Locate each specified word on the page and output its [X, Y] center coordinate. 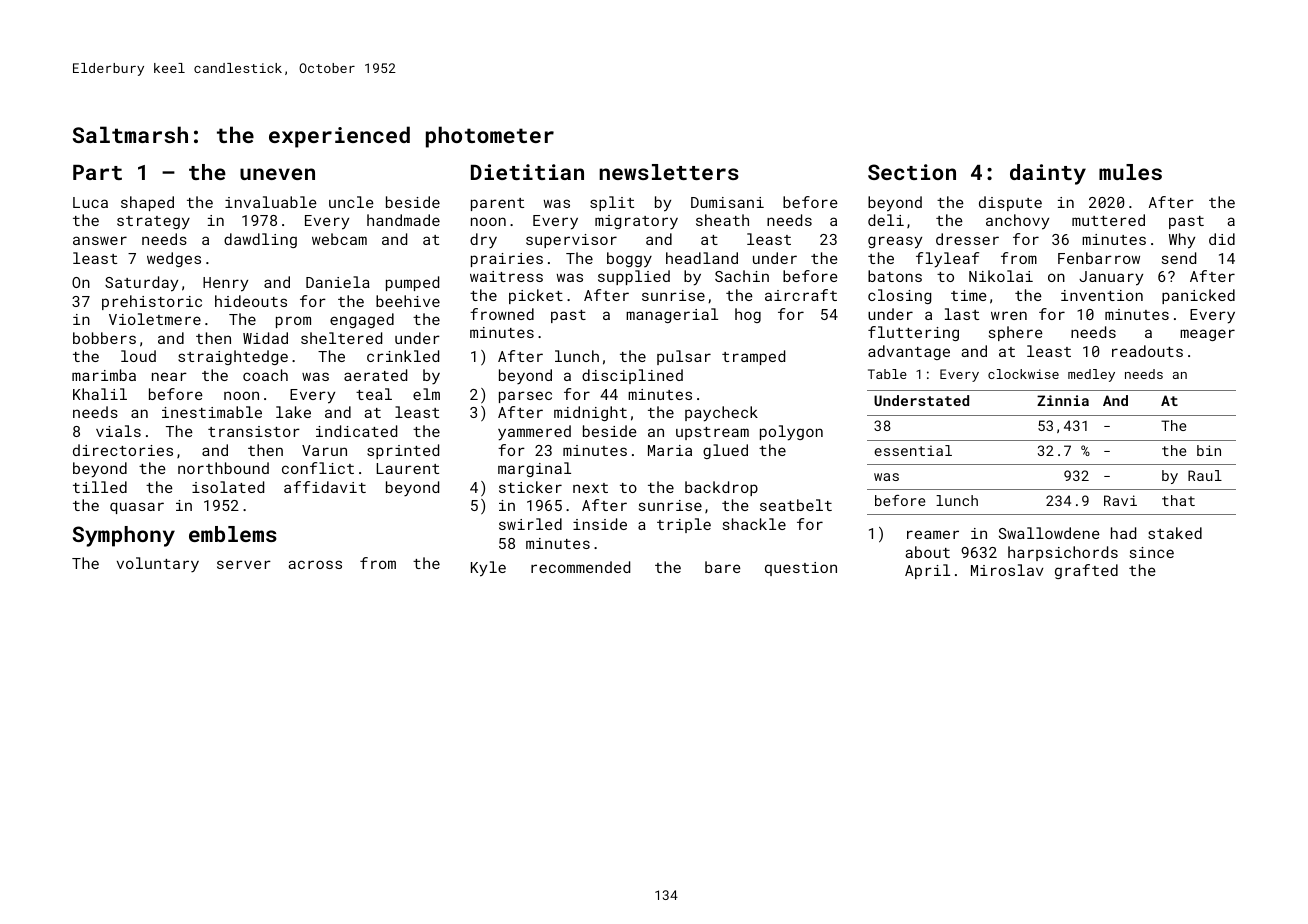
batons [895, 276]
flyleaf [947, 260]
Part [97, 172]
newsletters [669, 172]
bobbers [104, 338]
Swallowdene [1049, 533]
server [244, 564]
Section [912, 172]
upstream [712, 433]
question [801, 569]
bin [1209, 450]
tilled [100, 487]
